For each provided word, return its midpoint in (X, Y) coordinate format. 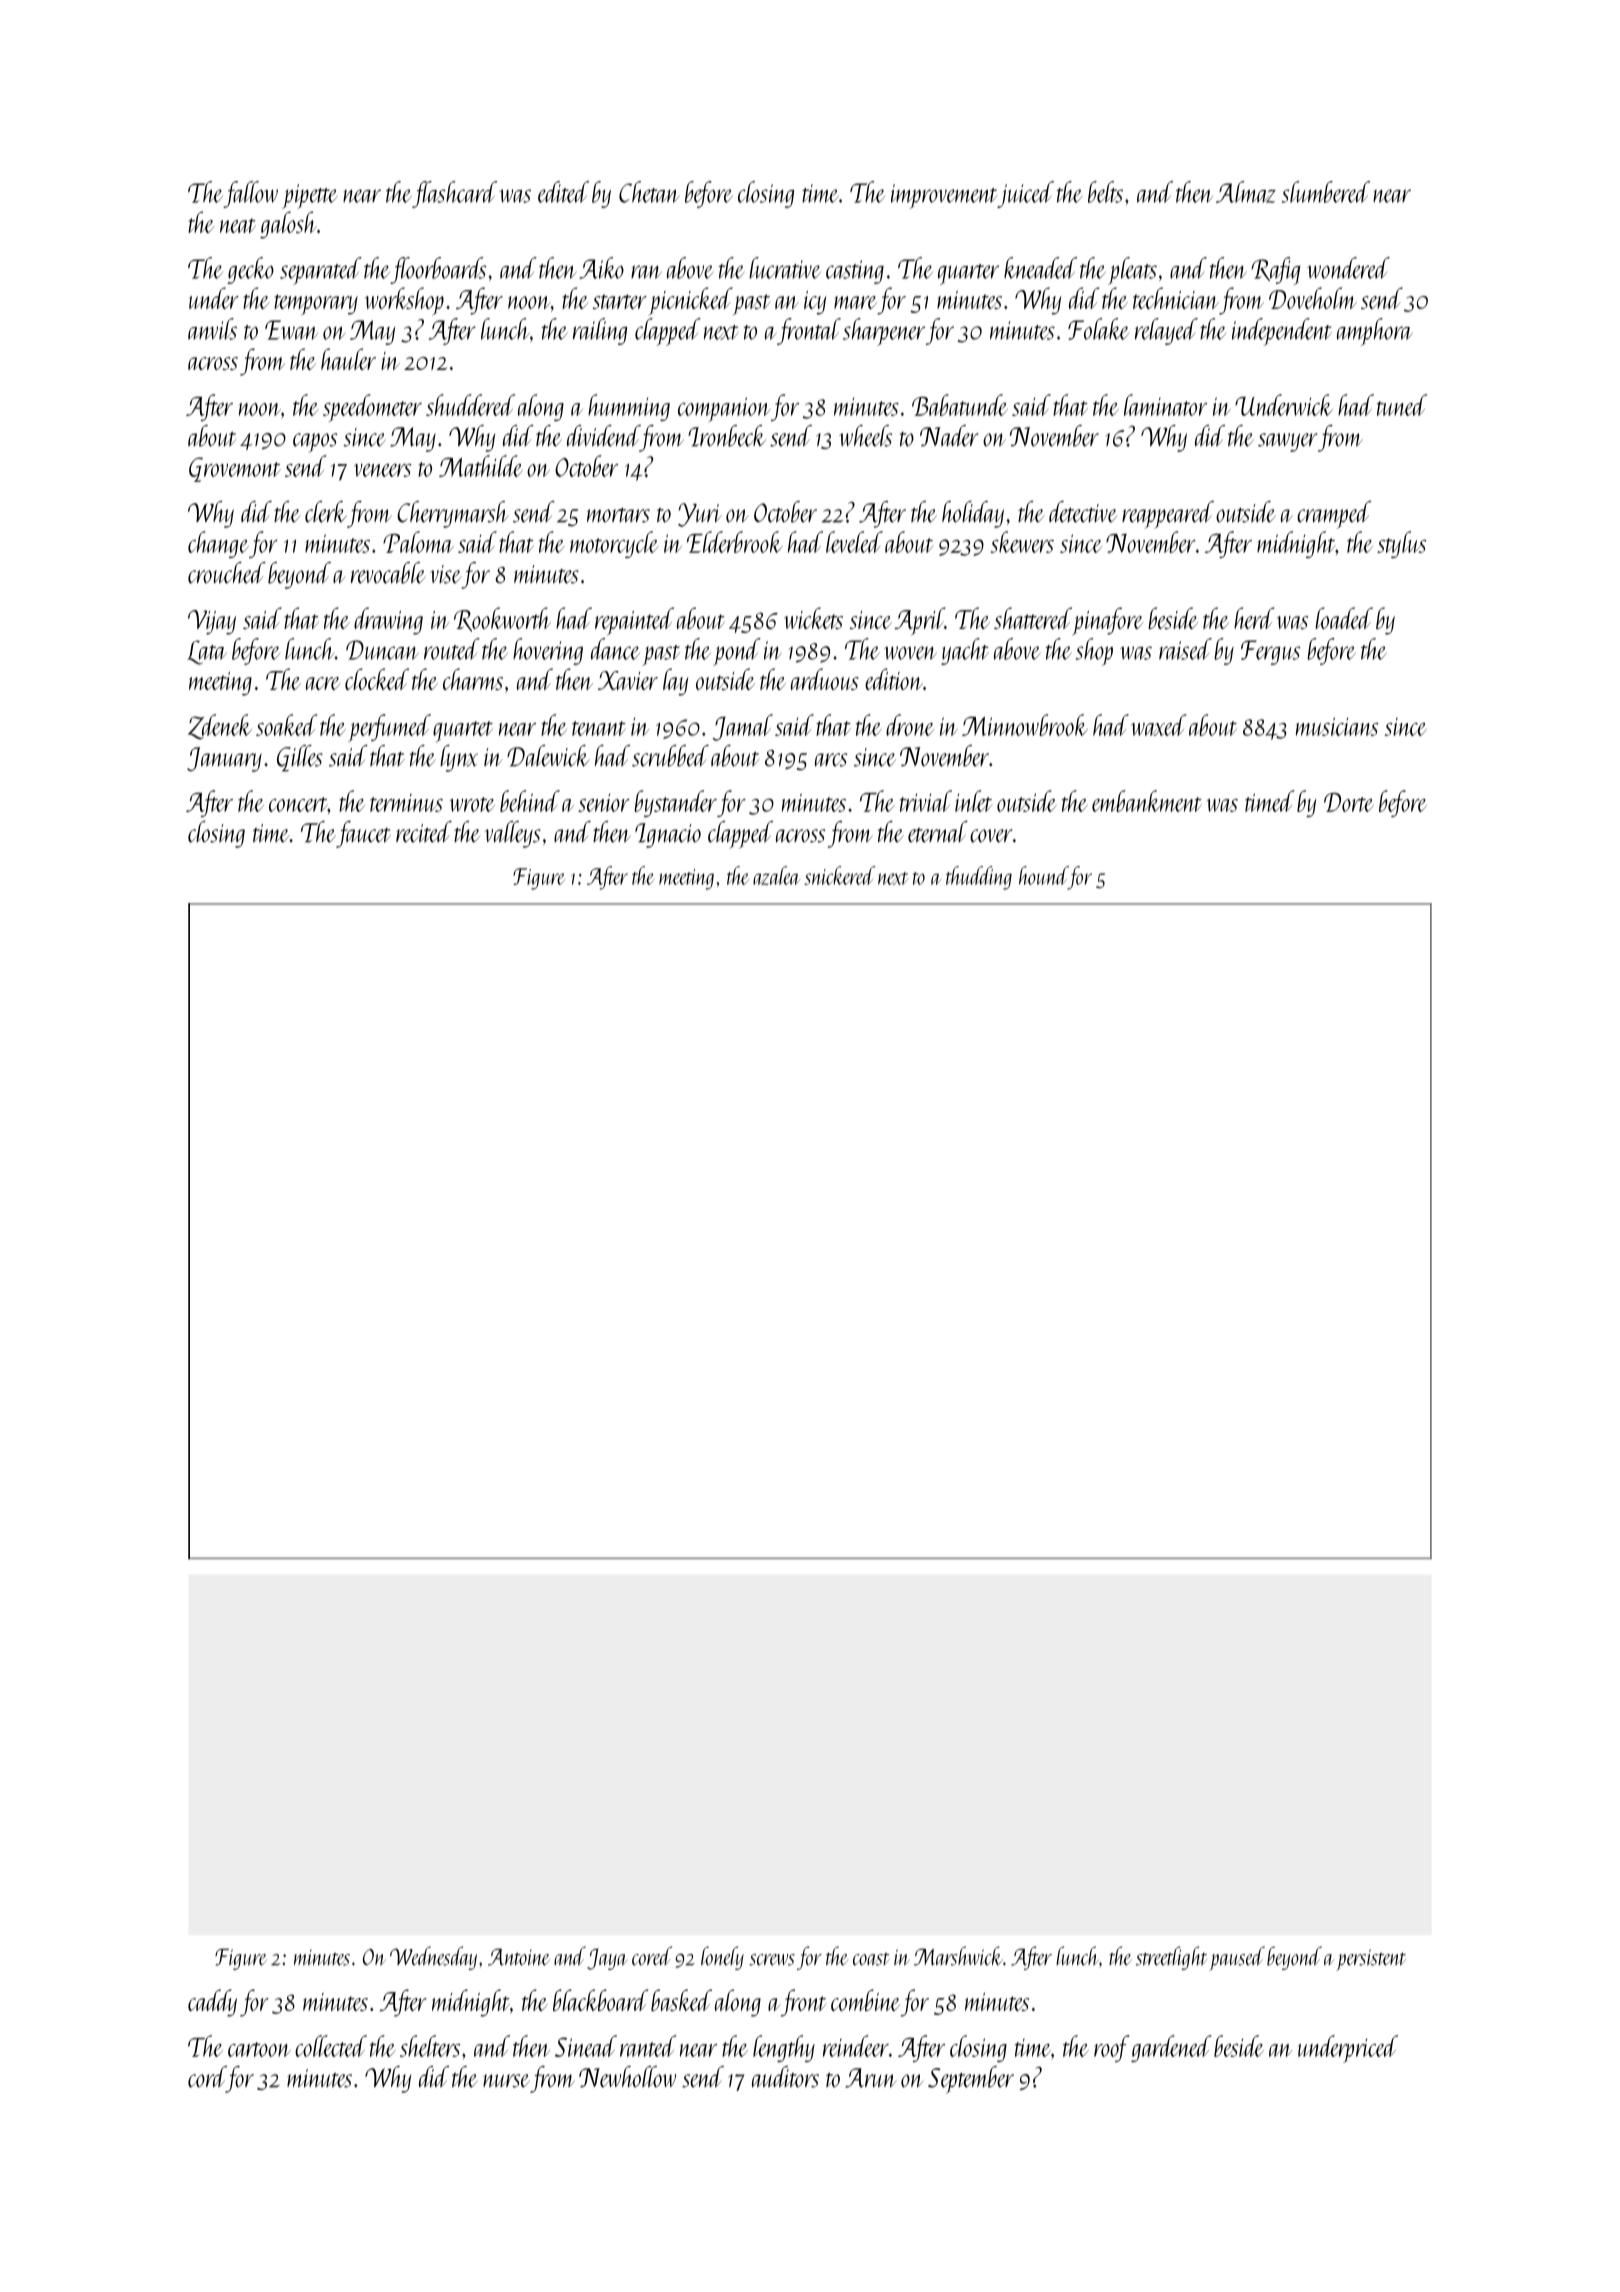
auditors (785, 2077)
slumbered (1326, 192)
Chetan (649, 192)
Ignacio (668, 835)
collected (331, 2046)
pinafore (1108, 621)
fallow (250, 194)
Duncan (382, 650)
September (971, 2080)
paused (1237, 1958)
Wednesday (433, 1958)
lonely (722, 1958)
